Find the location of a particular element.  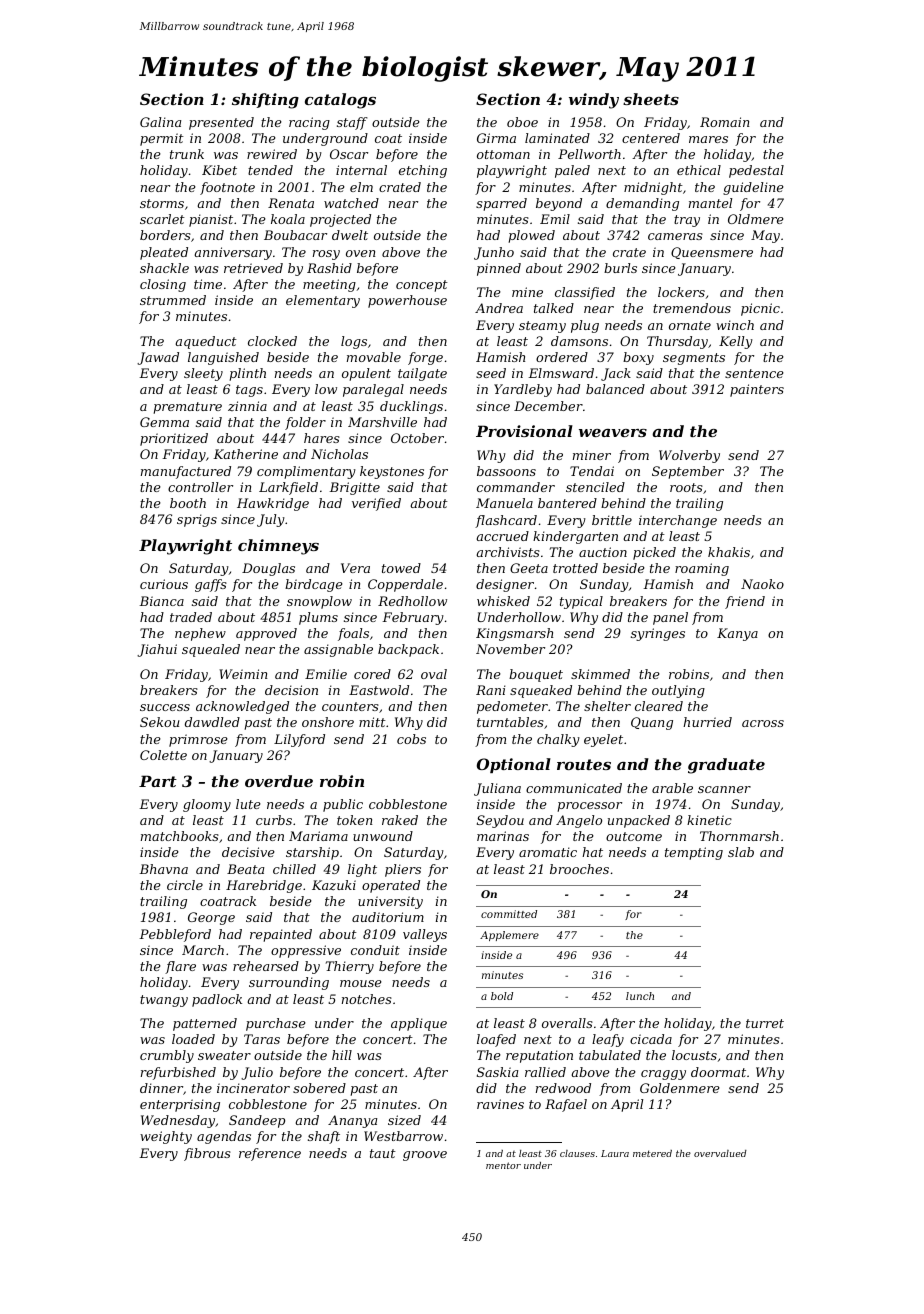

mentor is located at coordinates (503, 1165).
